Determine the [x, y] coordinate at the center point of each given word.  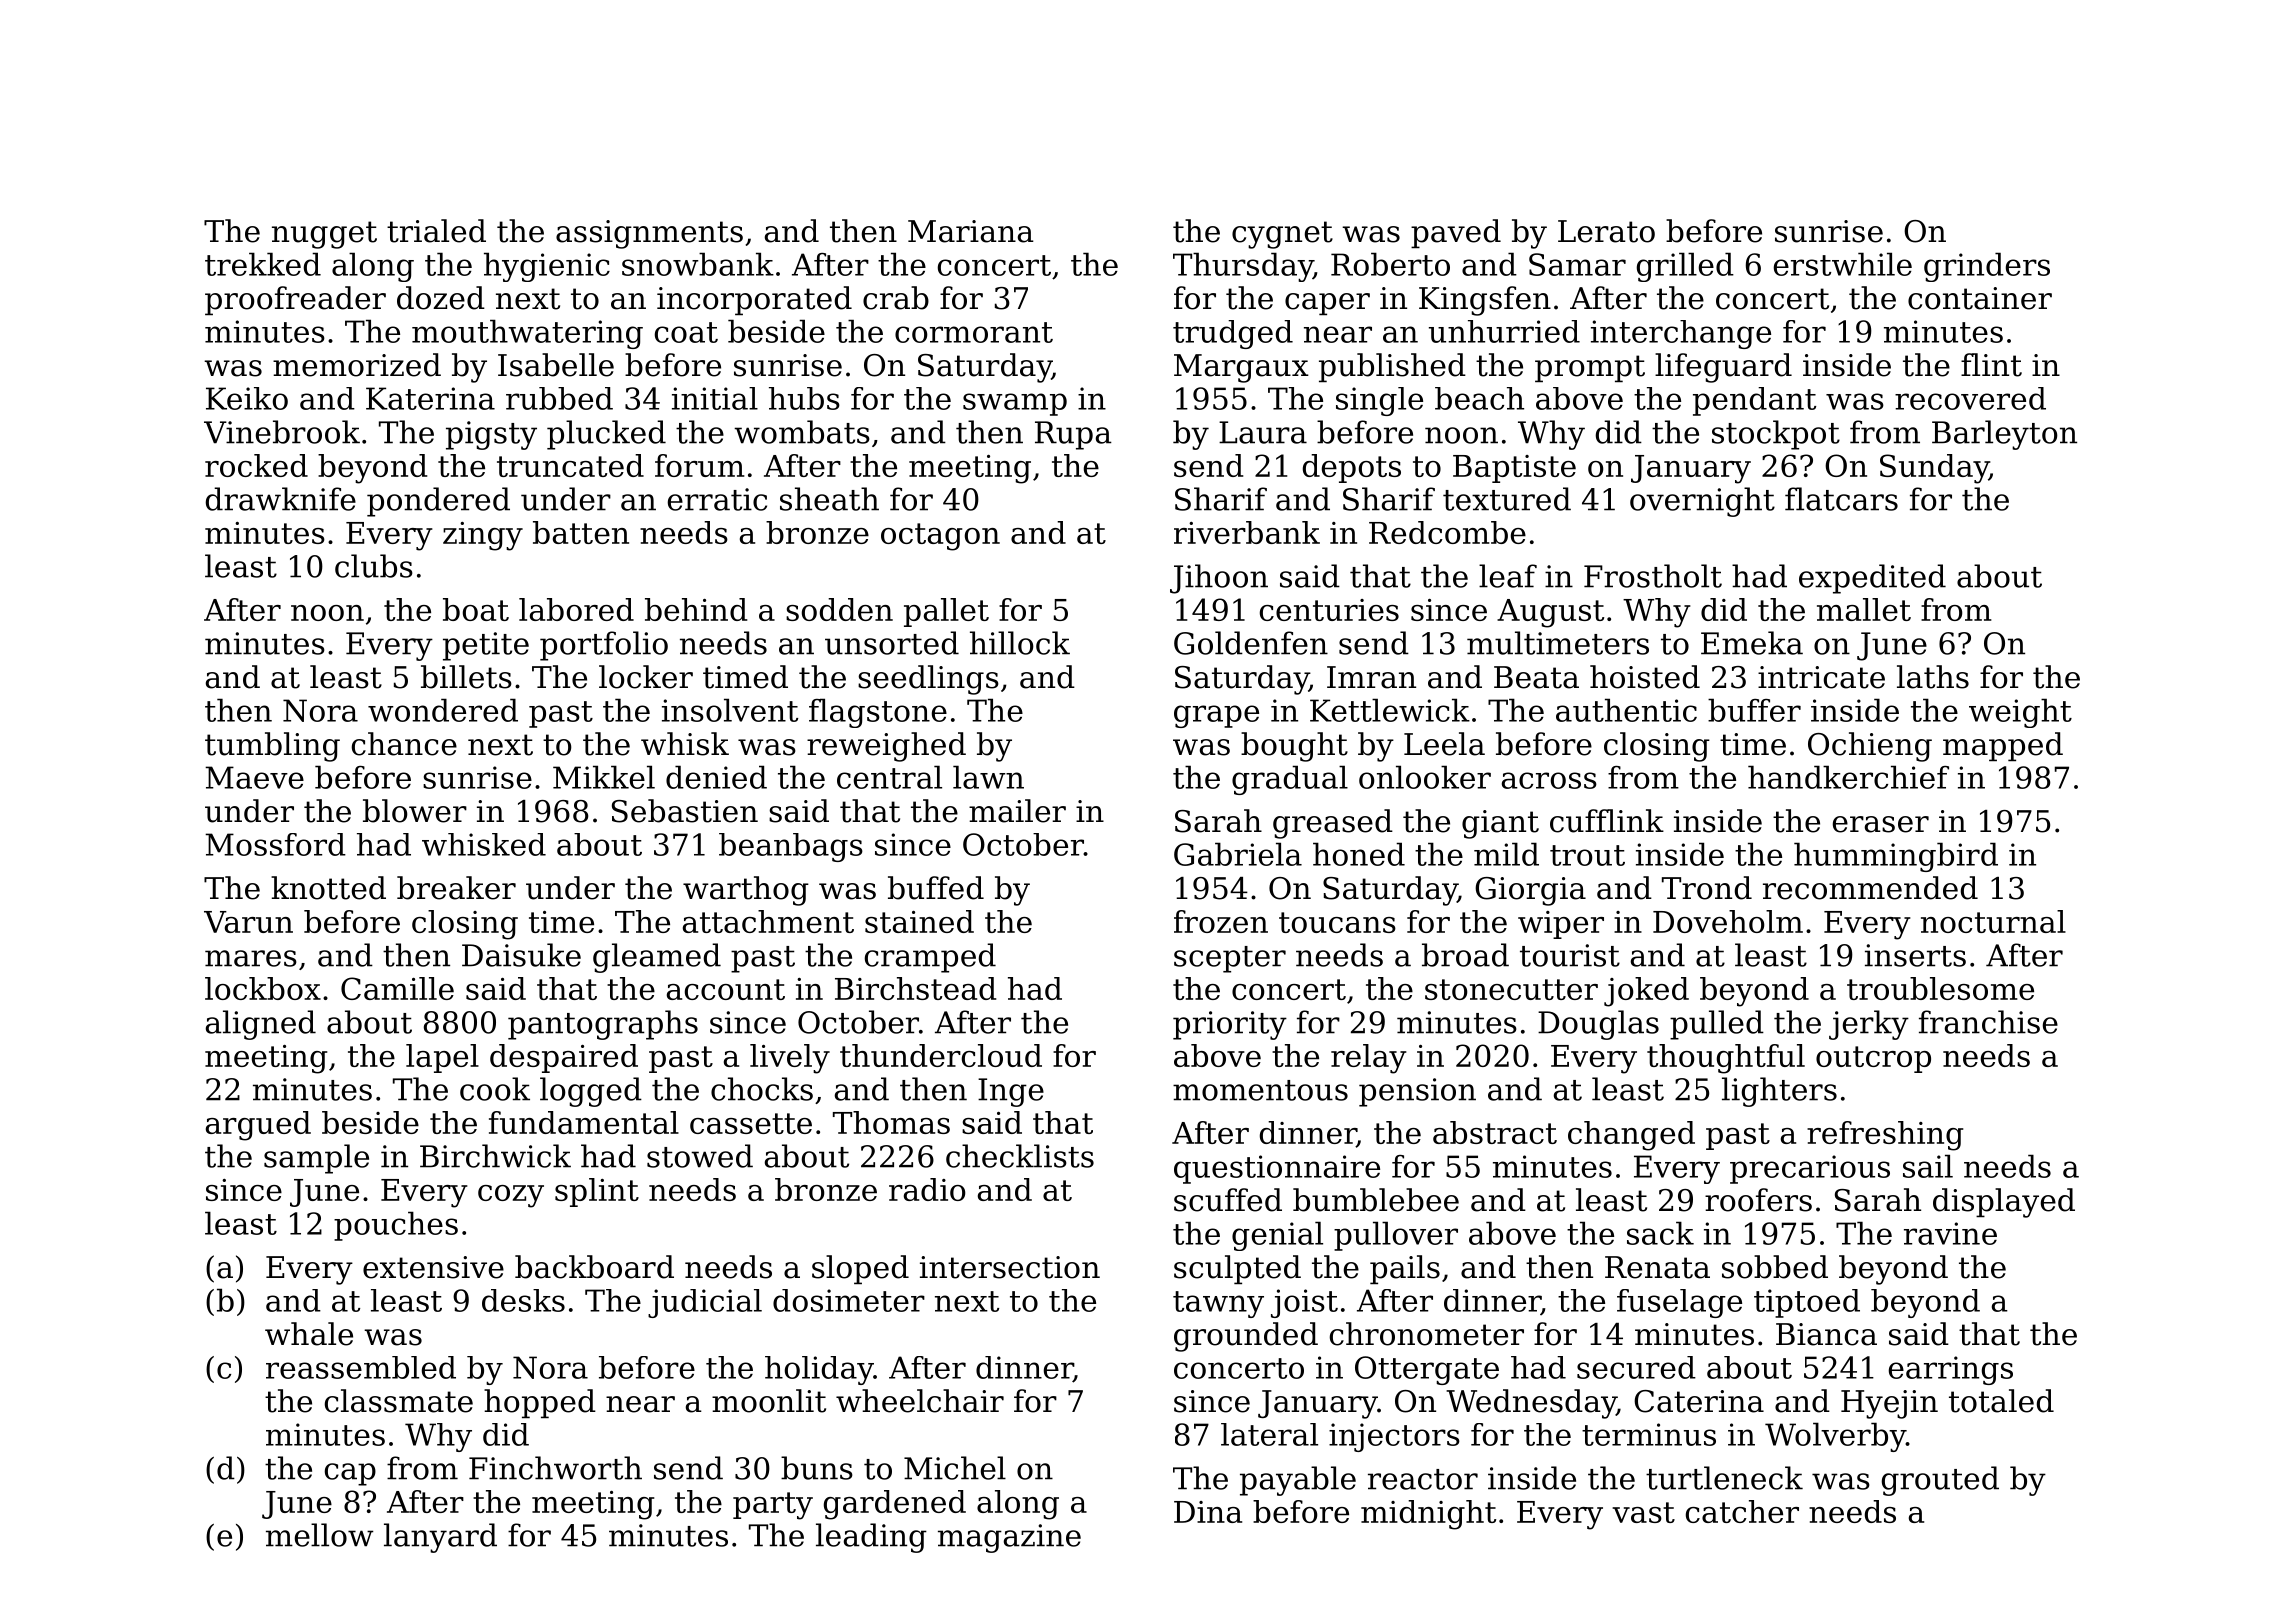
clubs [374, 566]
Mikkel [604, 777]
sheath [829, 499]
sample [316, 1159]
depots [1352, 468]
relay [1369, 1059]
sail [1928, 1166]
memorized [357, 365]
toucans [1337, 922]
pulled [1717, 1025]
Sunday [1934, 469]
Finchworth [555, 1468]
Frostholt [1653, 576]
